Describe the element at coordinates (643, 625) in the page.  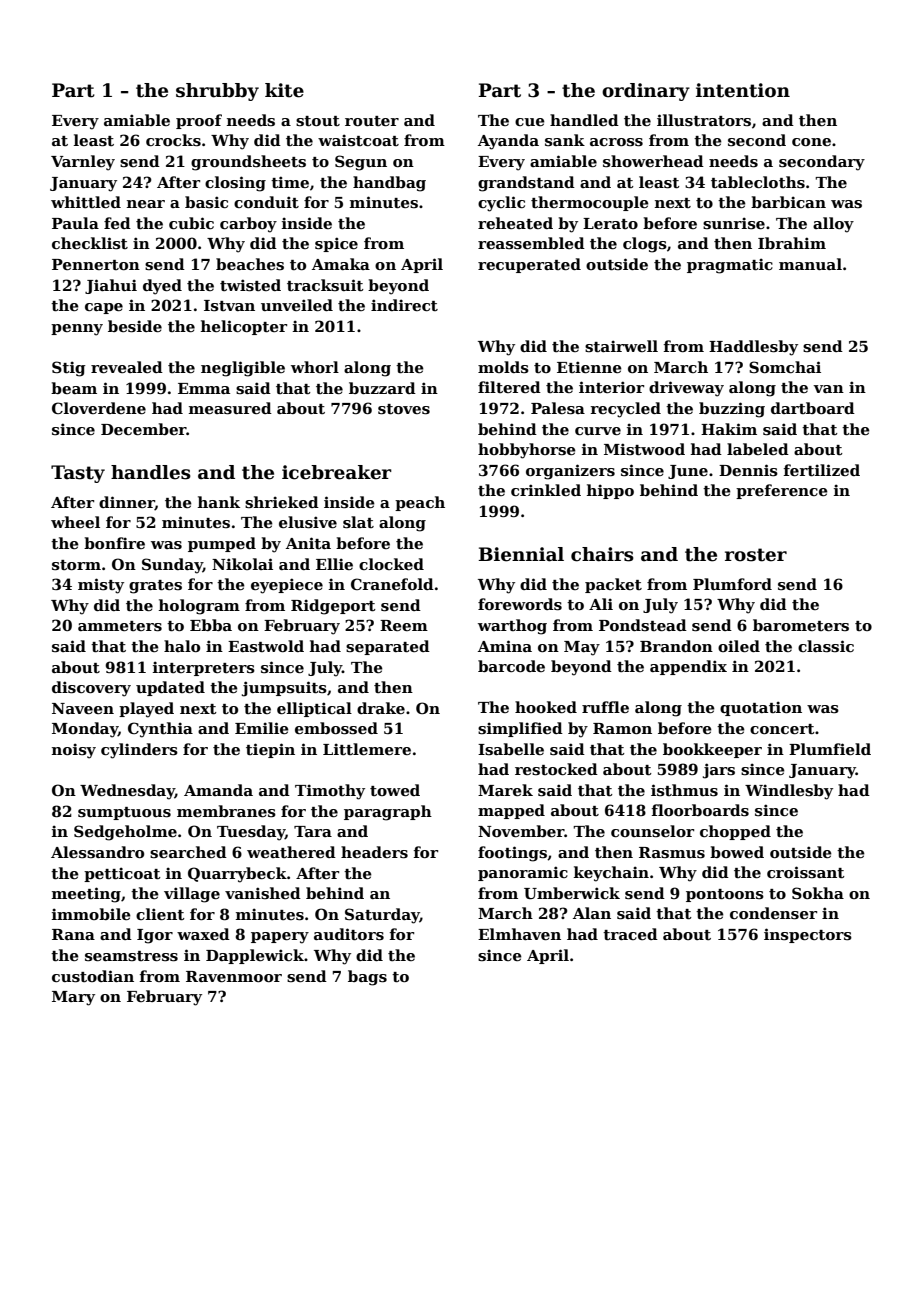
I see `Pondstead` at that location.
